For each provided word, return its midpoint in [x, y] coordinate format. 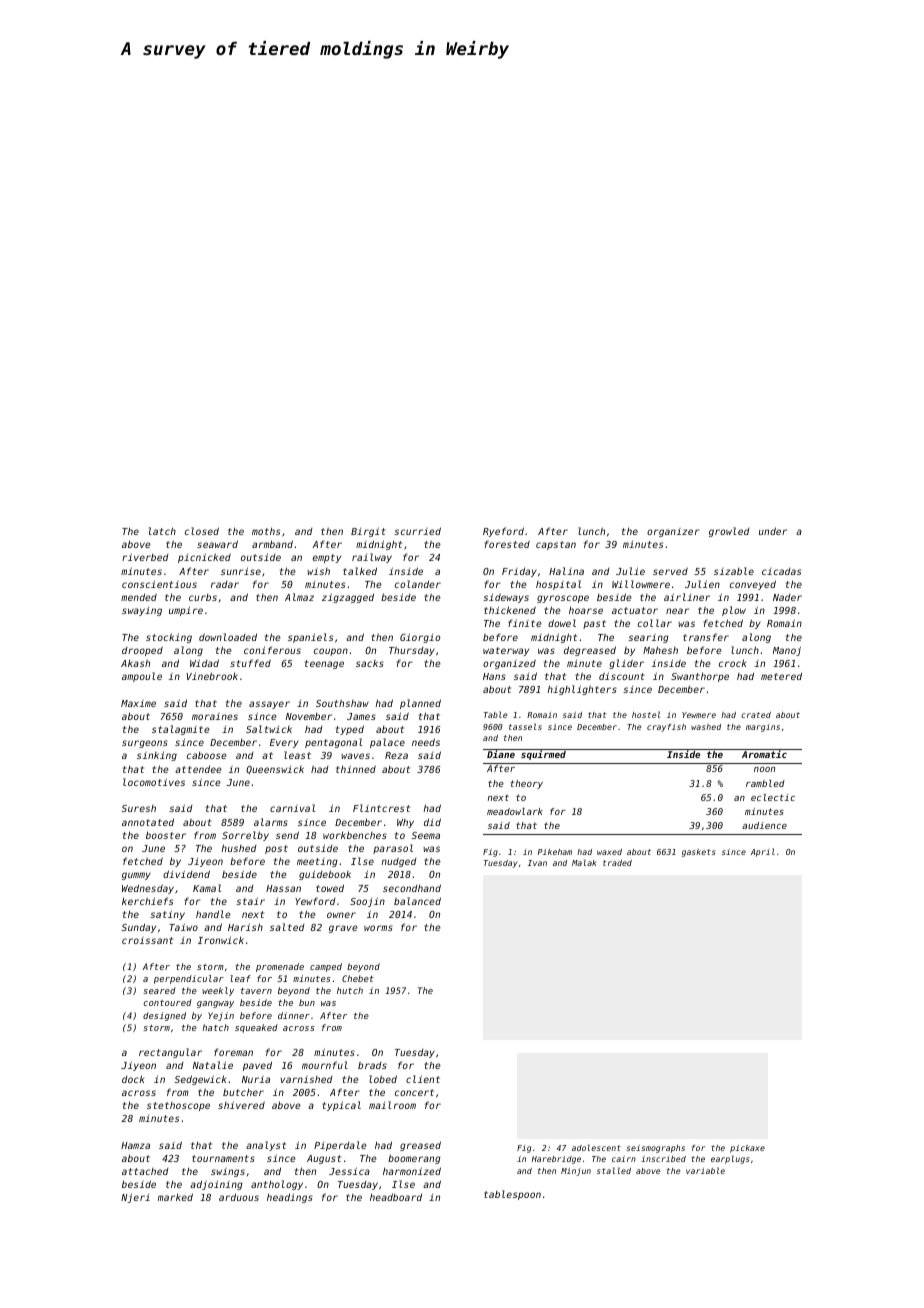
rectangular [170, 1053]
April [763, 852]
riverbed [145, 557]
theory [526, 784]
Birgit [368, 532]
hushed [239, 848]
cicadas [781, 571]
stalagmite [181, 730]
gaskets [698, 853]
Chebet [358, 978]
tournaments [223, 1158]
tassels [525, 726]
